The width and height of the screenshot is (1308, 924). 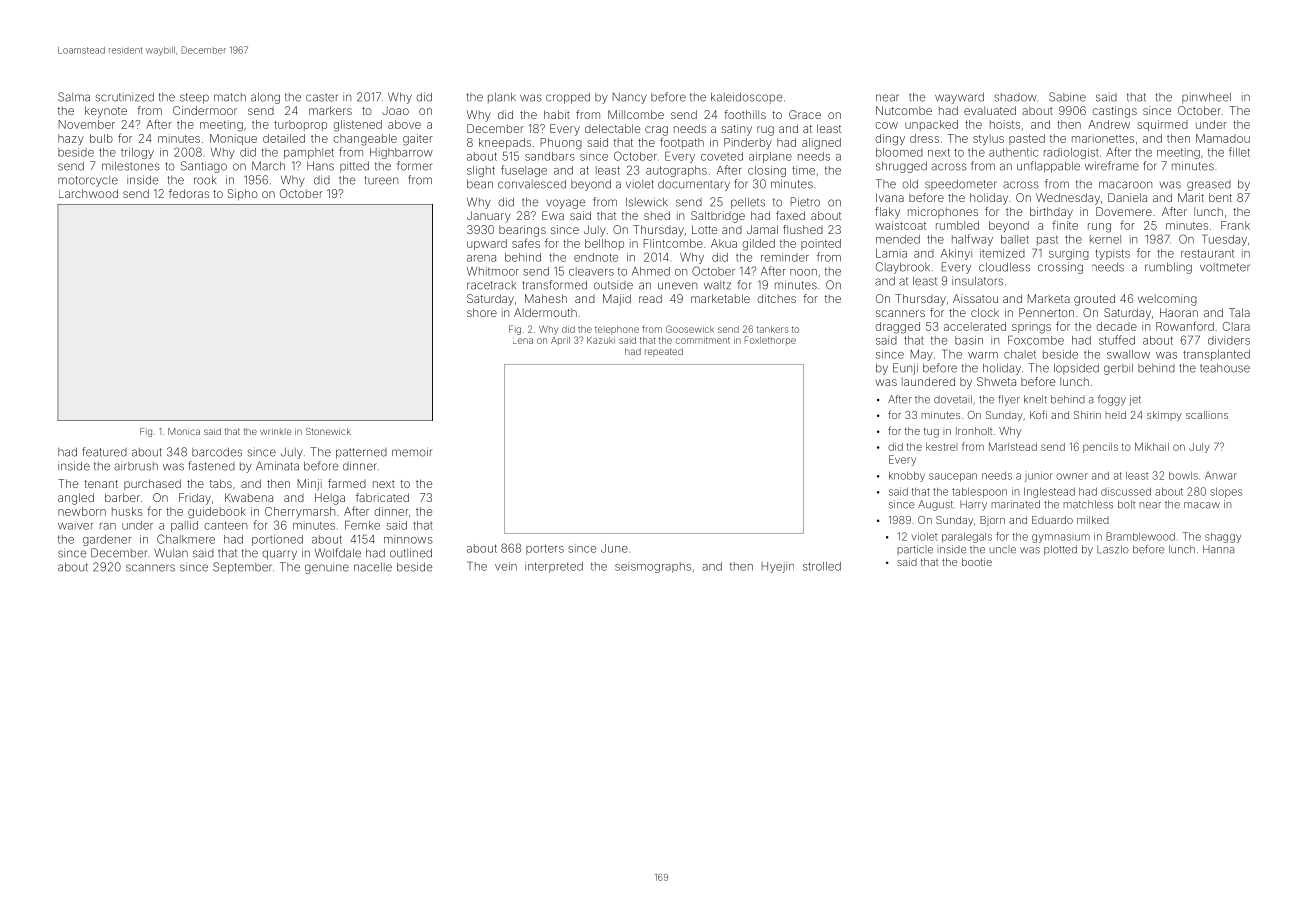 I want to click on cropped, so click(x=568, y=98).
